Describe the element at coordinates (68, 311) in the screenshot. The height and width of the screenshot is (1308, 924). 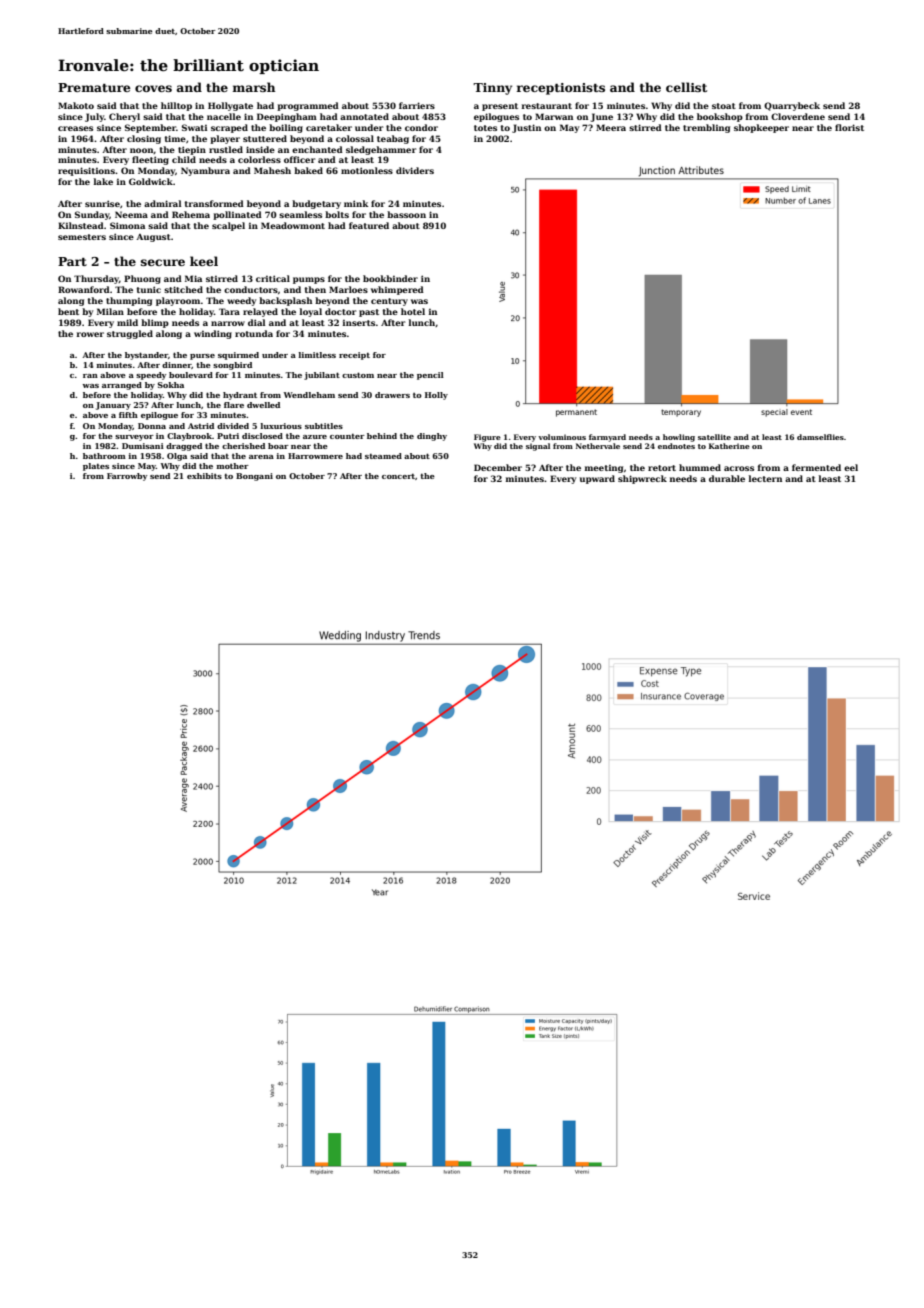
I see `bent` at that location.
